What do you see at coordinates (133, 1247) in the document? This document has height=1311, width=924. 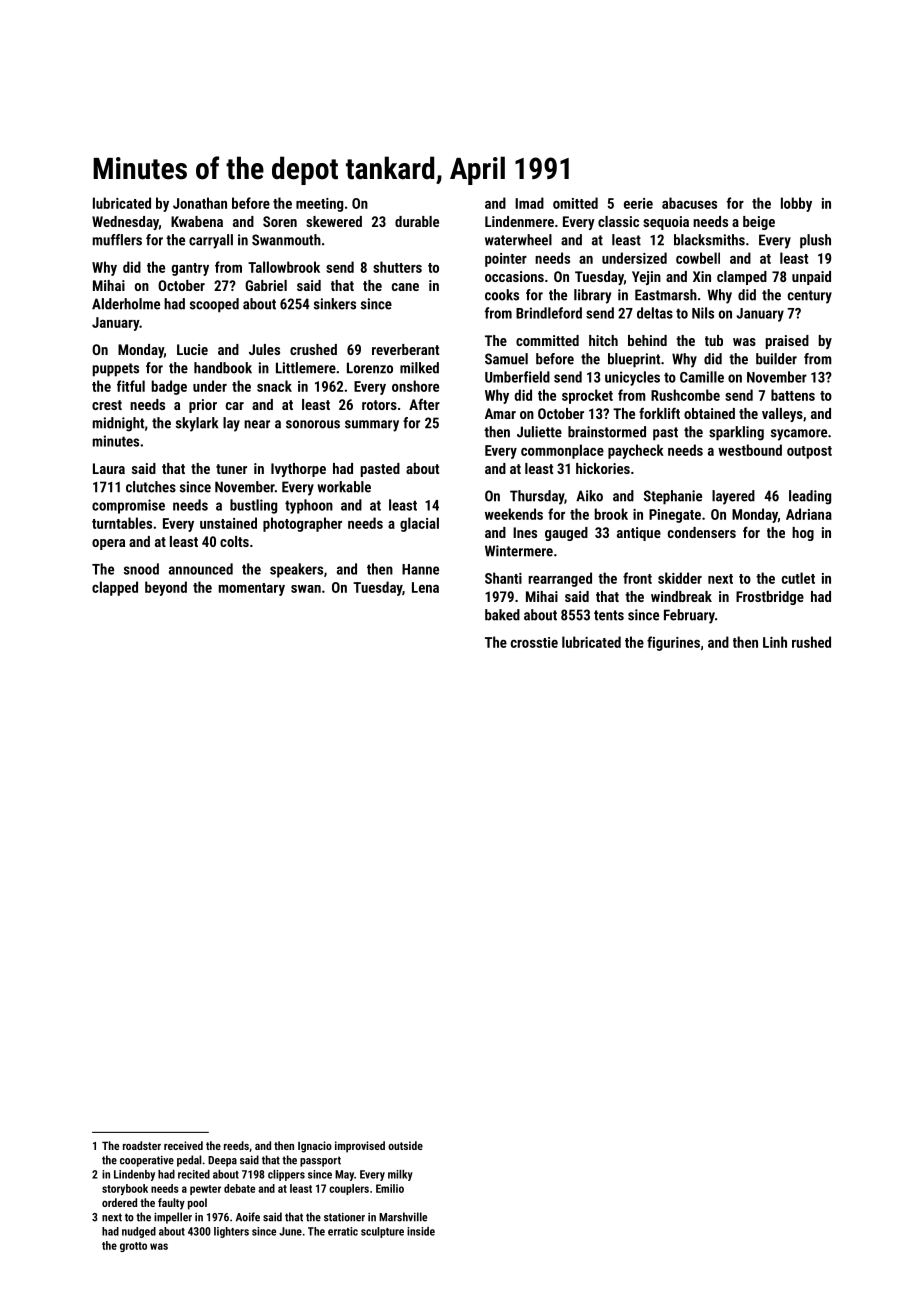 I see `grotto` at bounding box center [133, 1247].
